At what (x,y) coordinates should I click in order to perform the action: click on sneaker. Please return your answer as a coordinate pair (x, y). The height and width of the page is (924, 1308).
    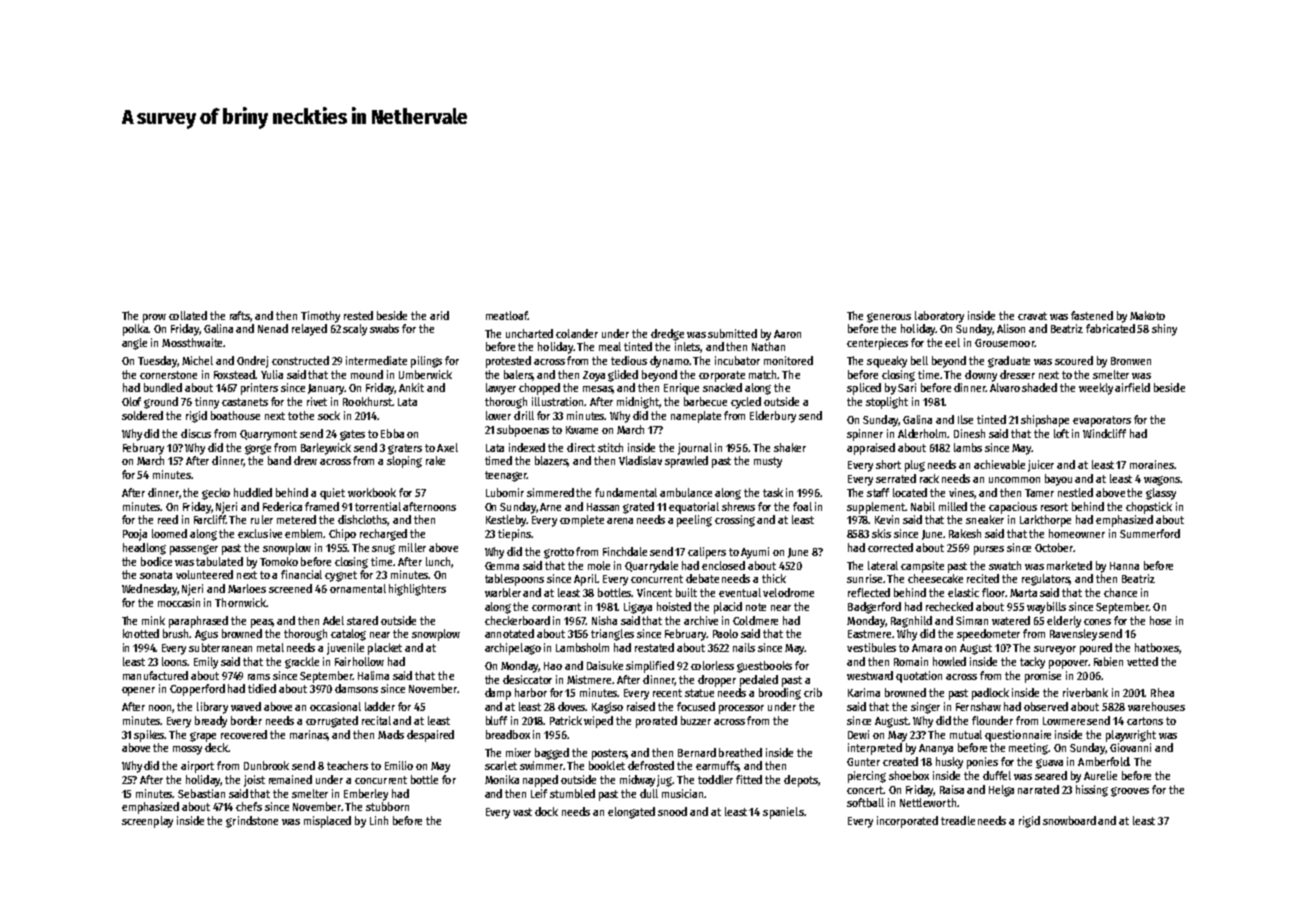
    Looking at the image, I should click on (985, 519).
